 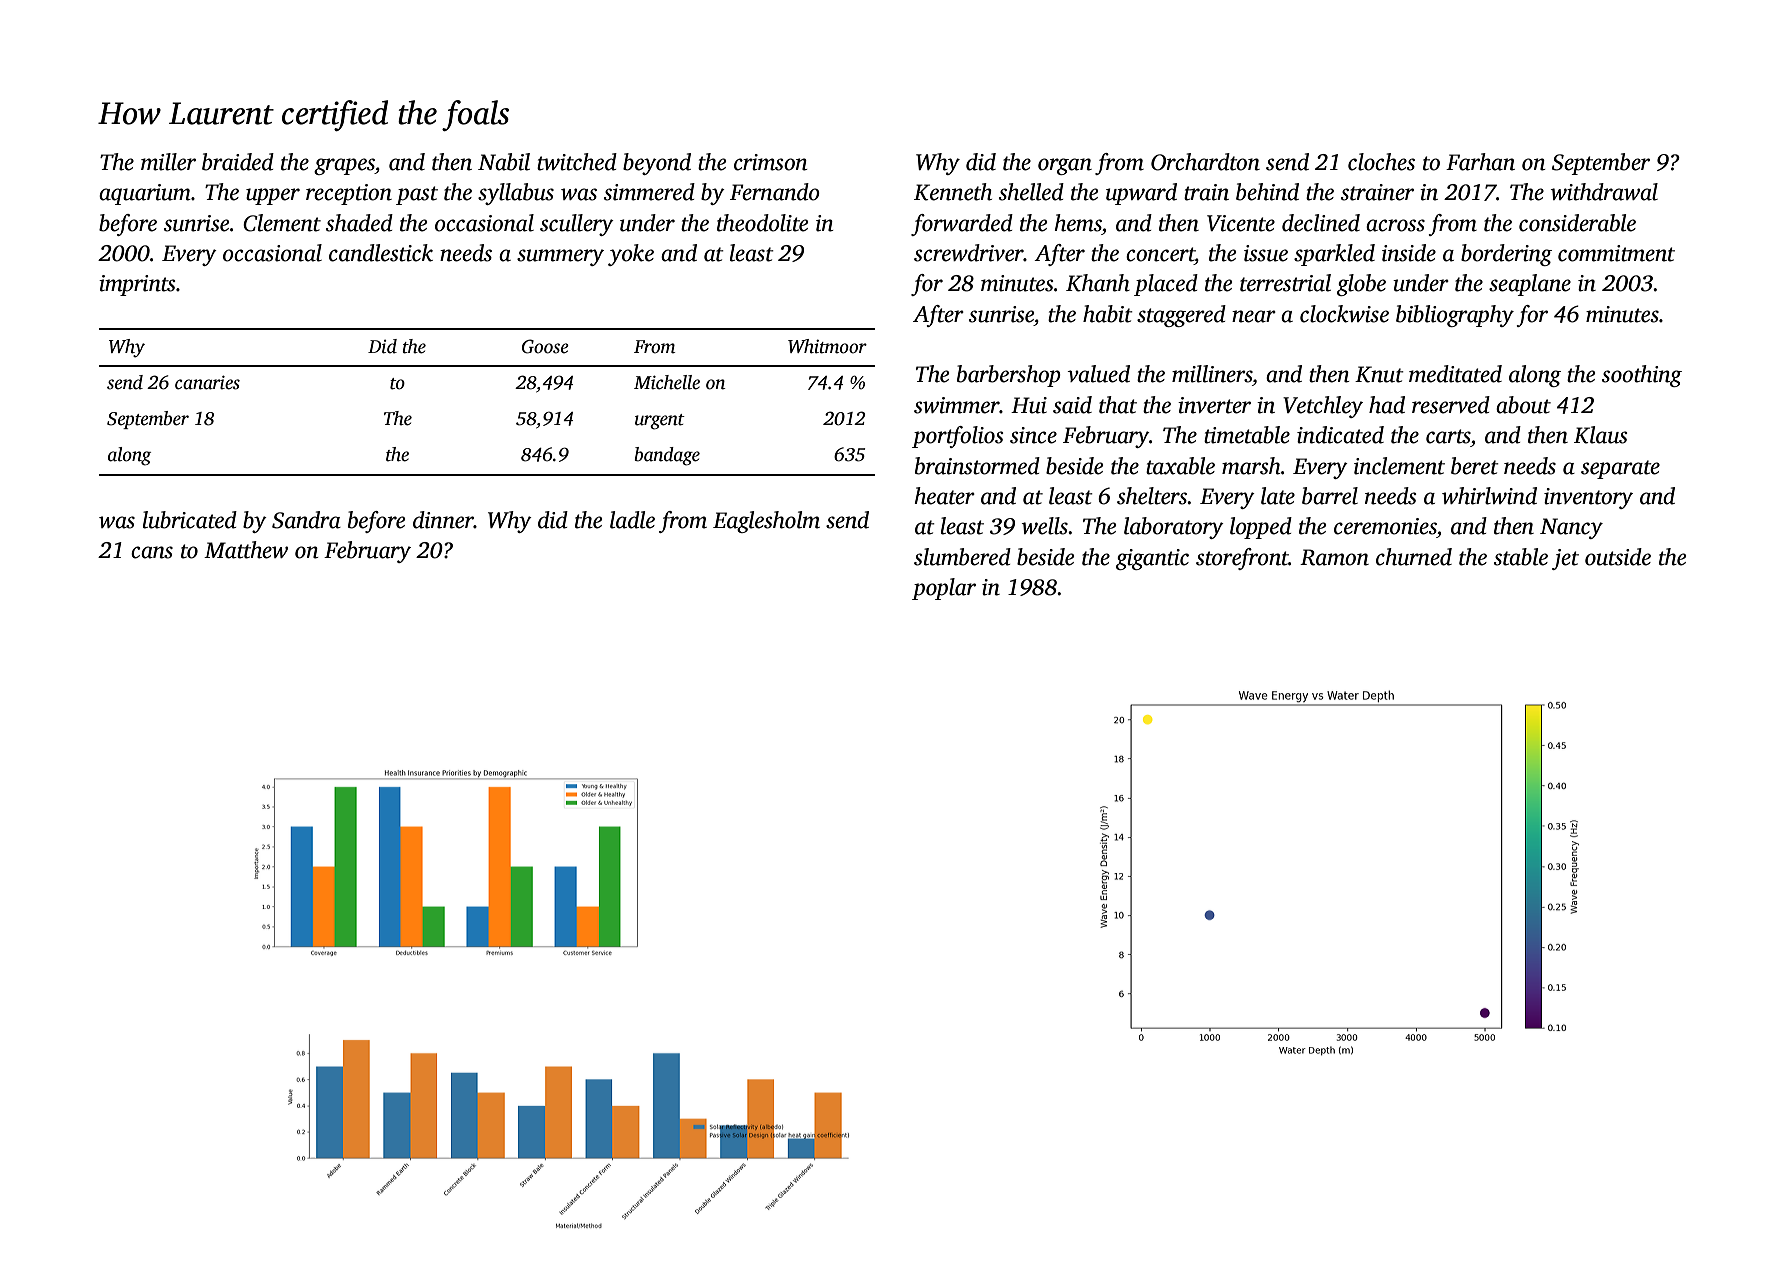 What do you see at coordinates (667, 382) in the screenshot?
I see `Michelle` at bounding box center [667, 382].
